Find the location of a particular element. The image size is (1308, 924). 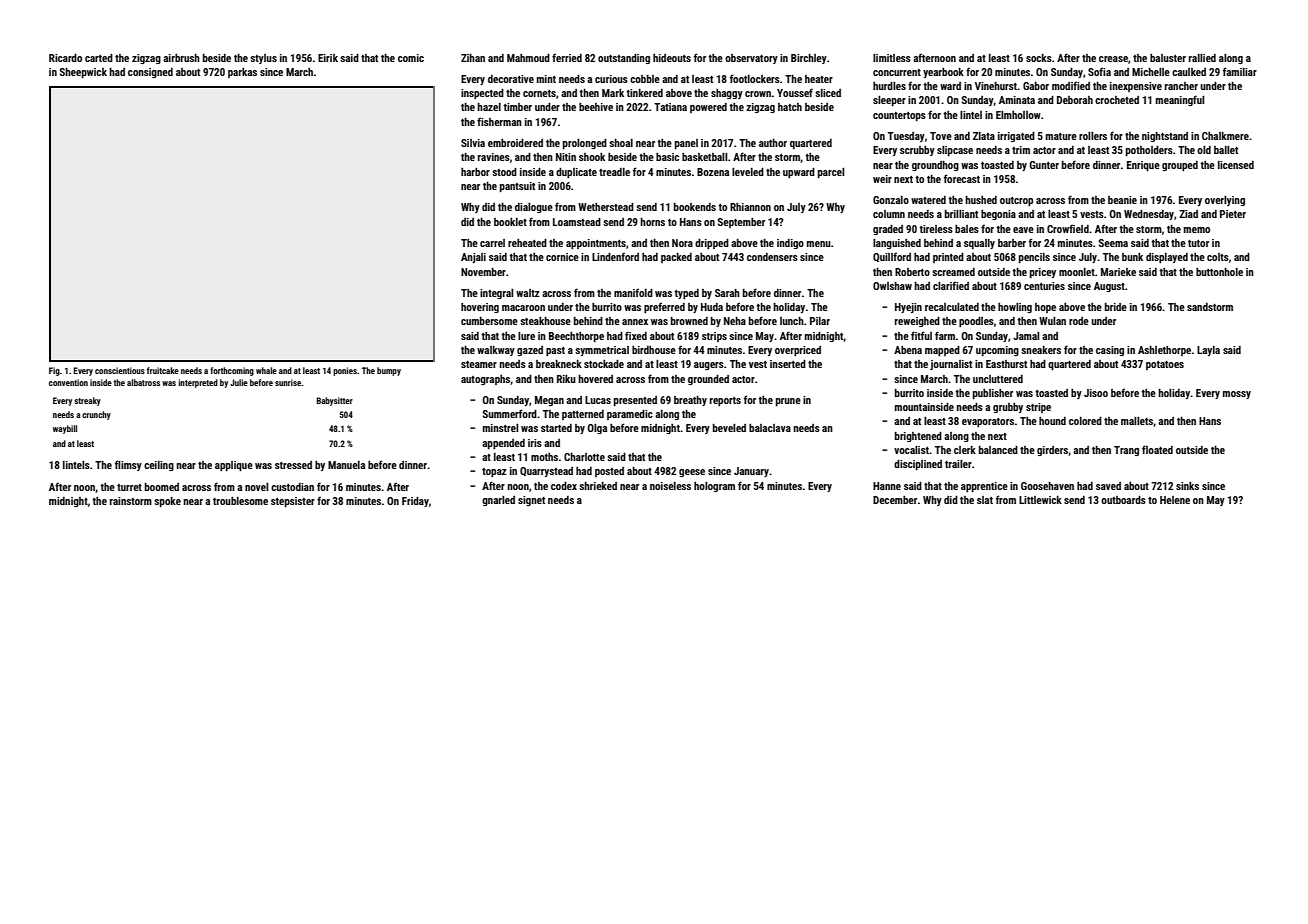

Ricardo is located at coordinates (65, 58).
